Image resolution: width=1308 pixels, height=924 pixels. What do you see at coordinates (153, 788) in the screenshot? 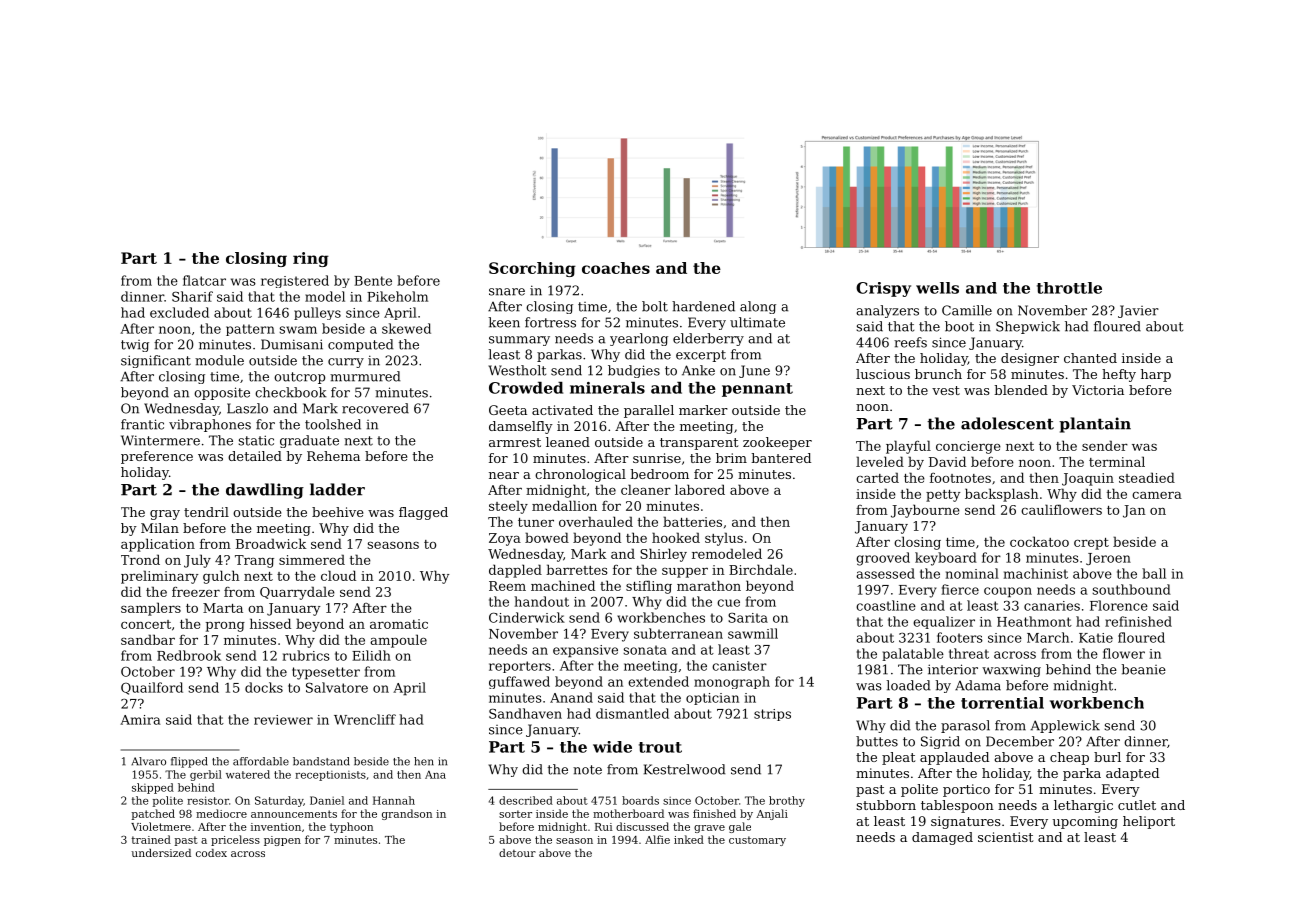
I see `skipped` at bounding box center [153, 788].
